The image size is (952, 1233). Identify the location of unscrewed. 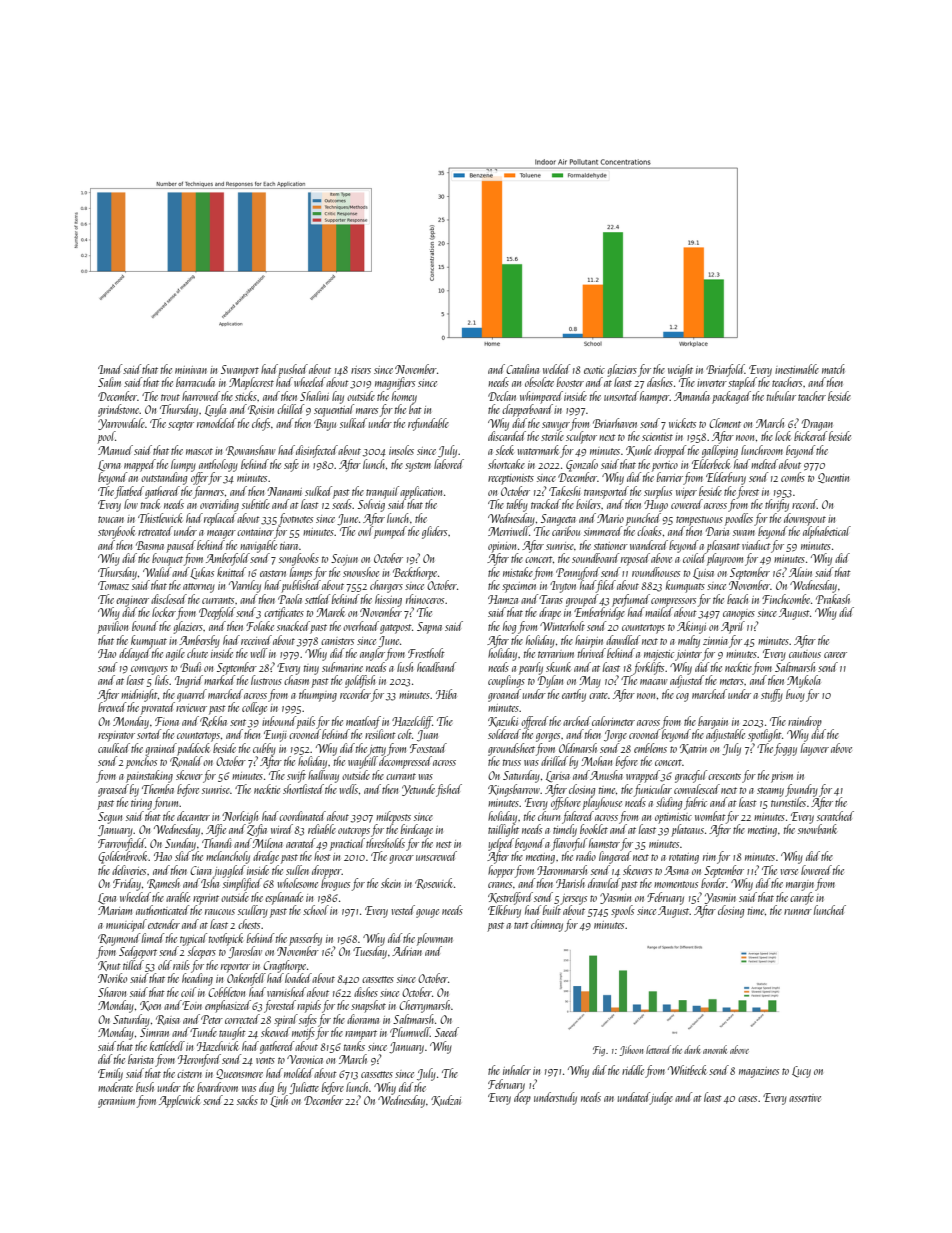
(436, 856).
